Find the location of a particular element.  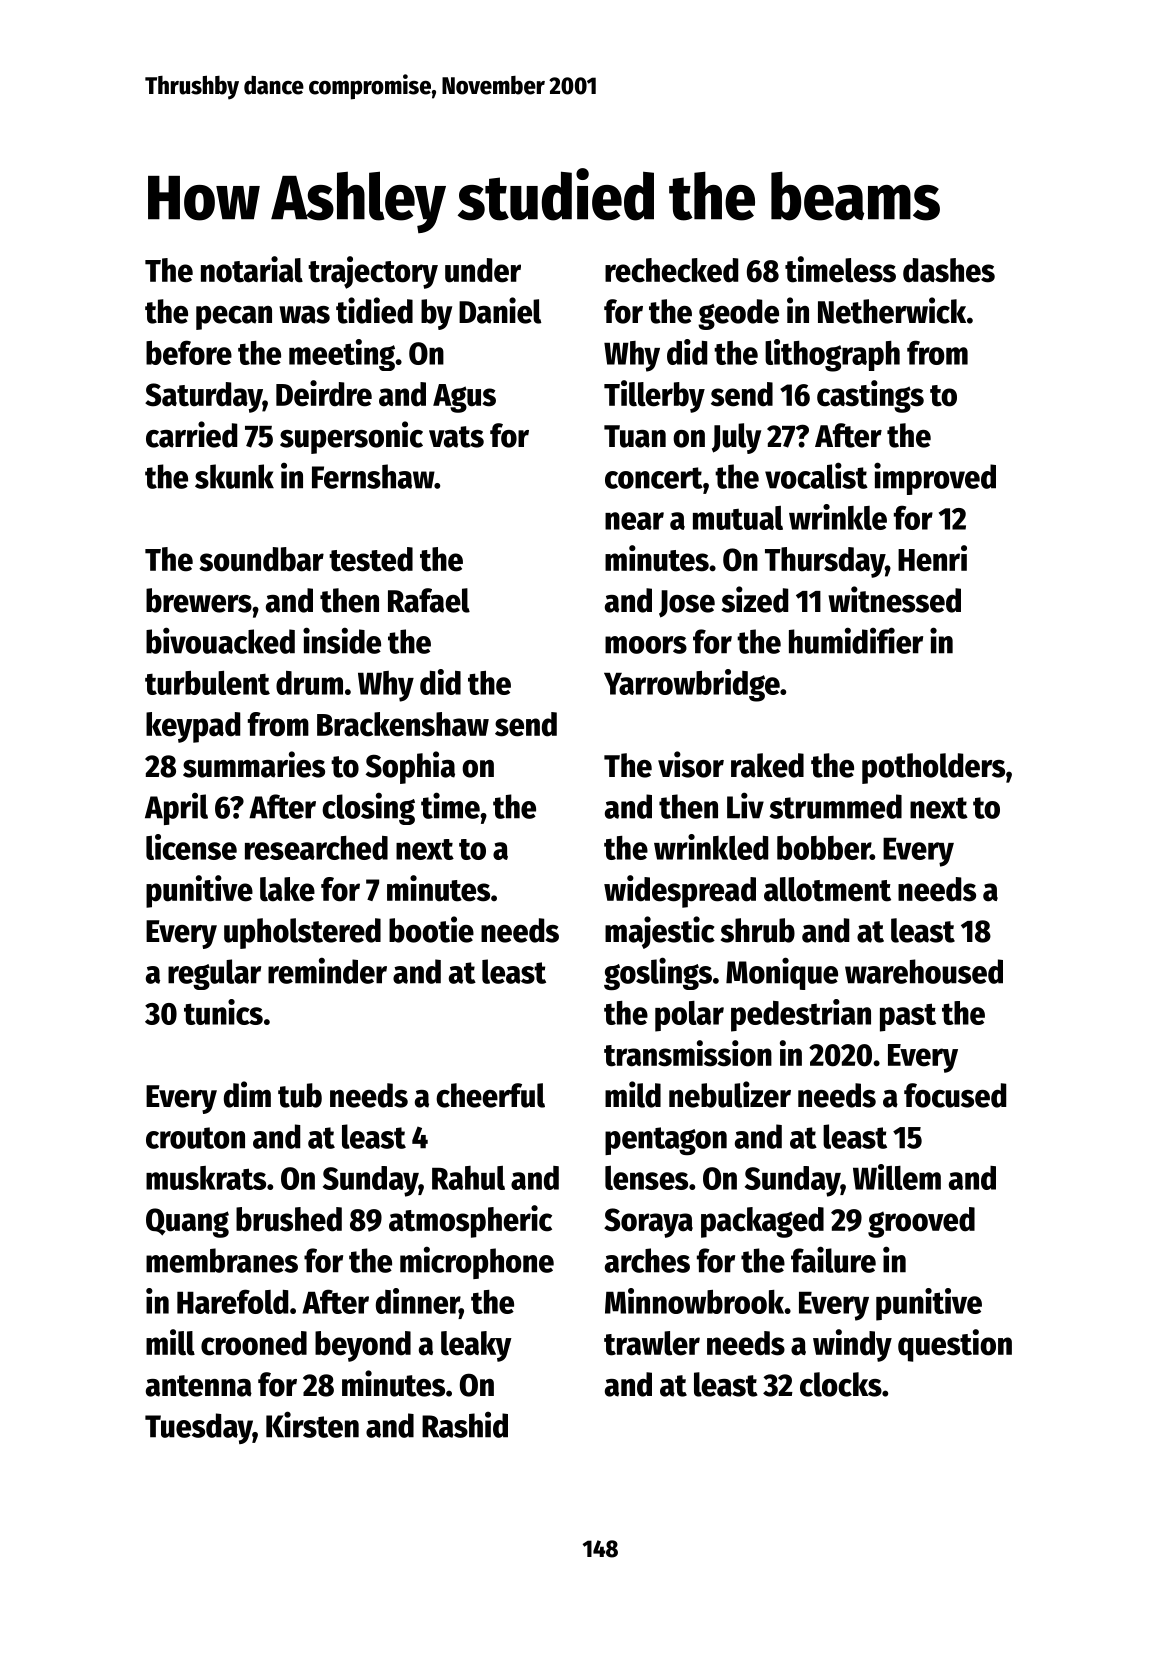

mill is located at coordinates (170, 1342).
